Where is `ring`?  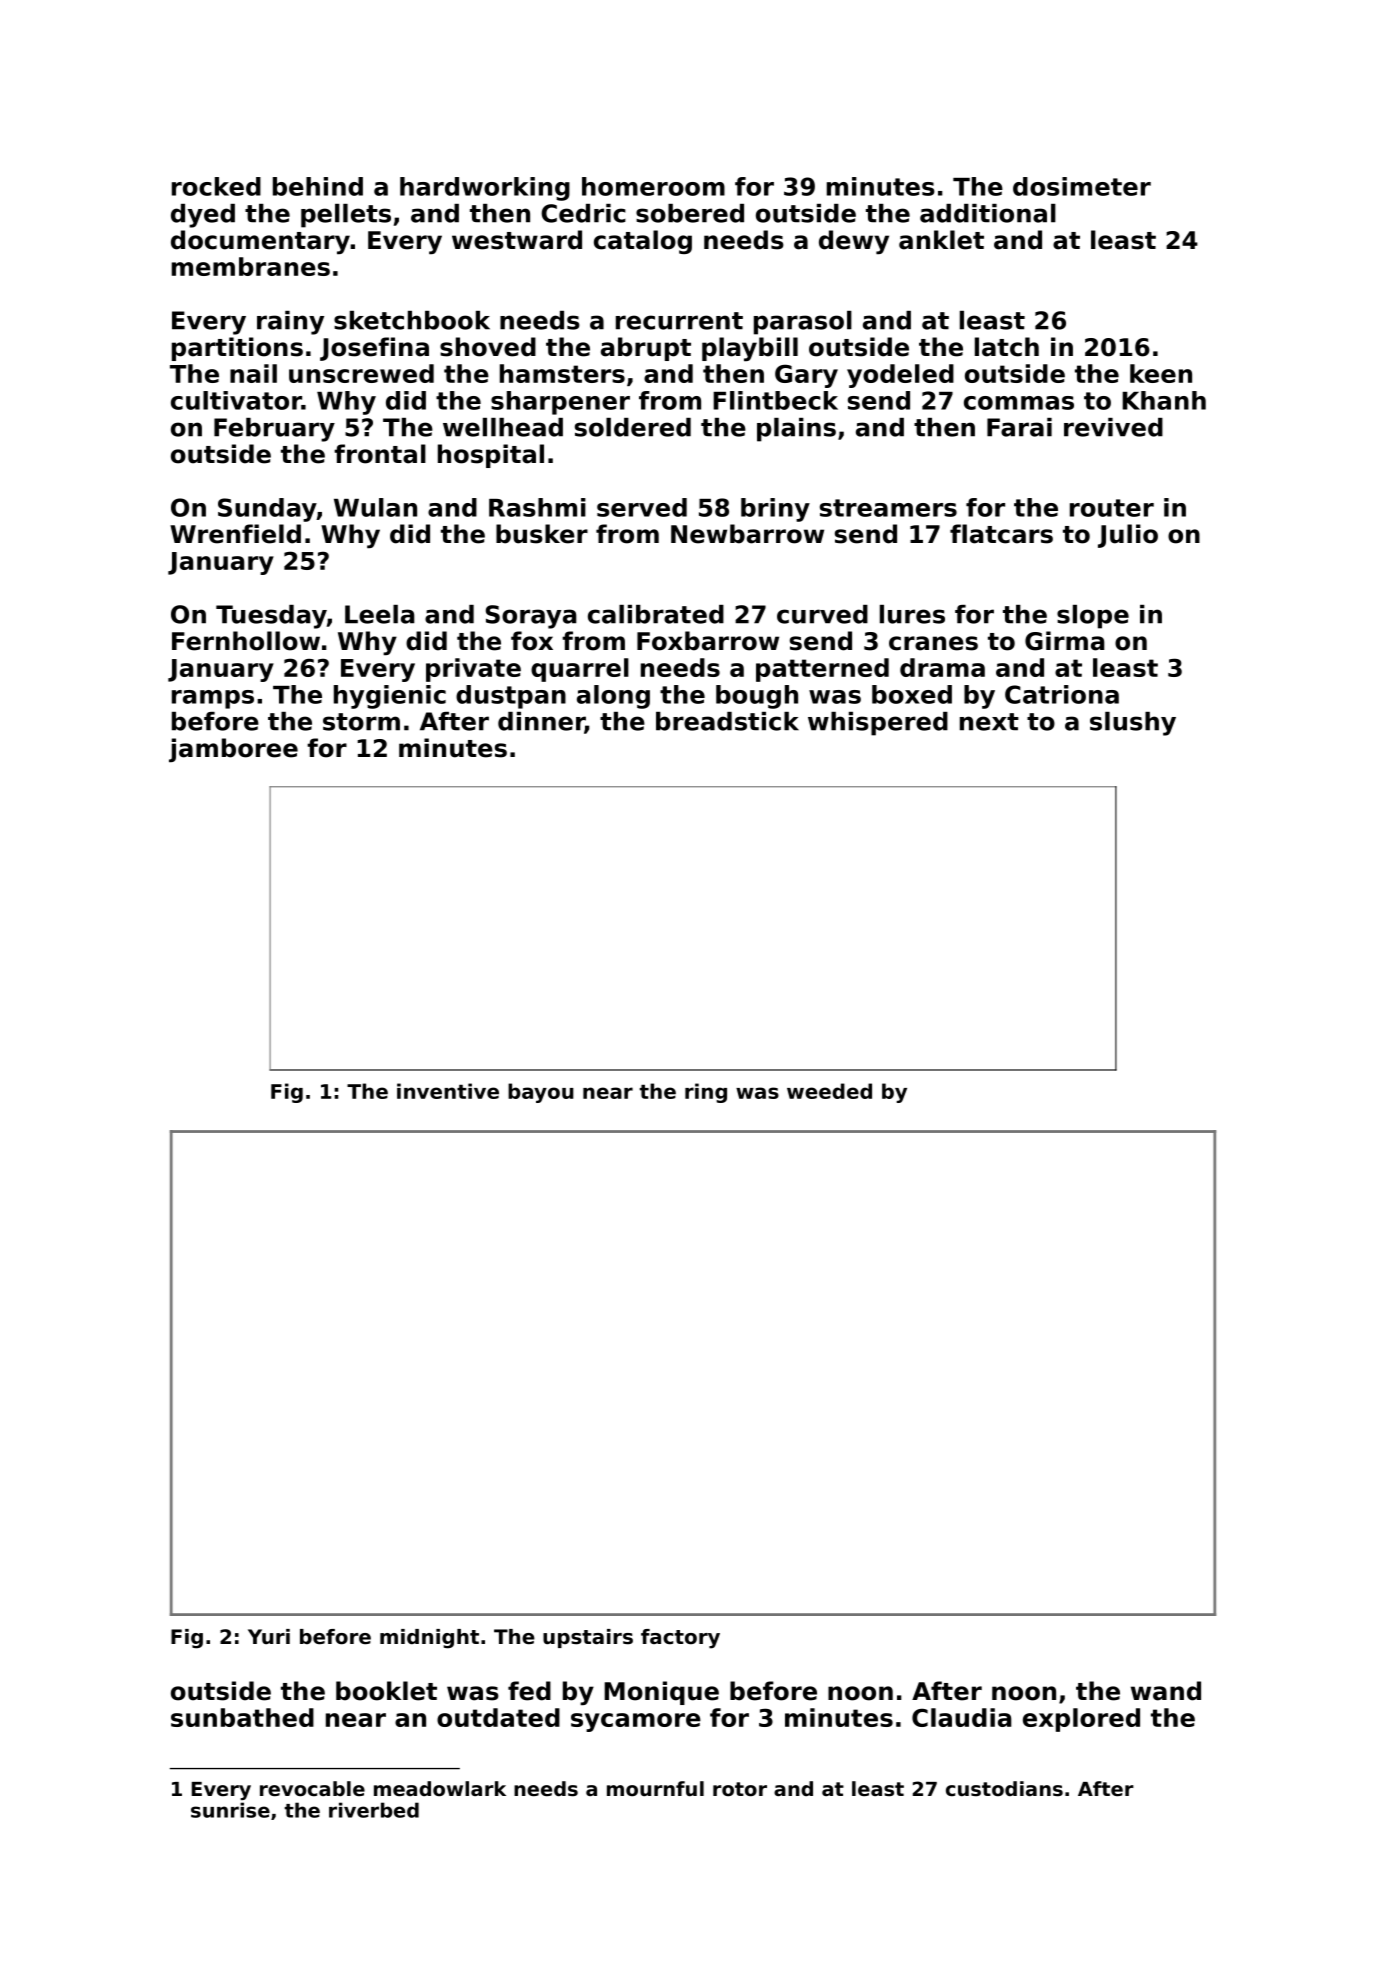 ring is located at coordinates (706, 1093).
